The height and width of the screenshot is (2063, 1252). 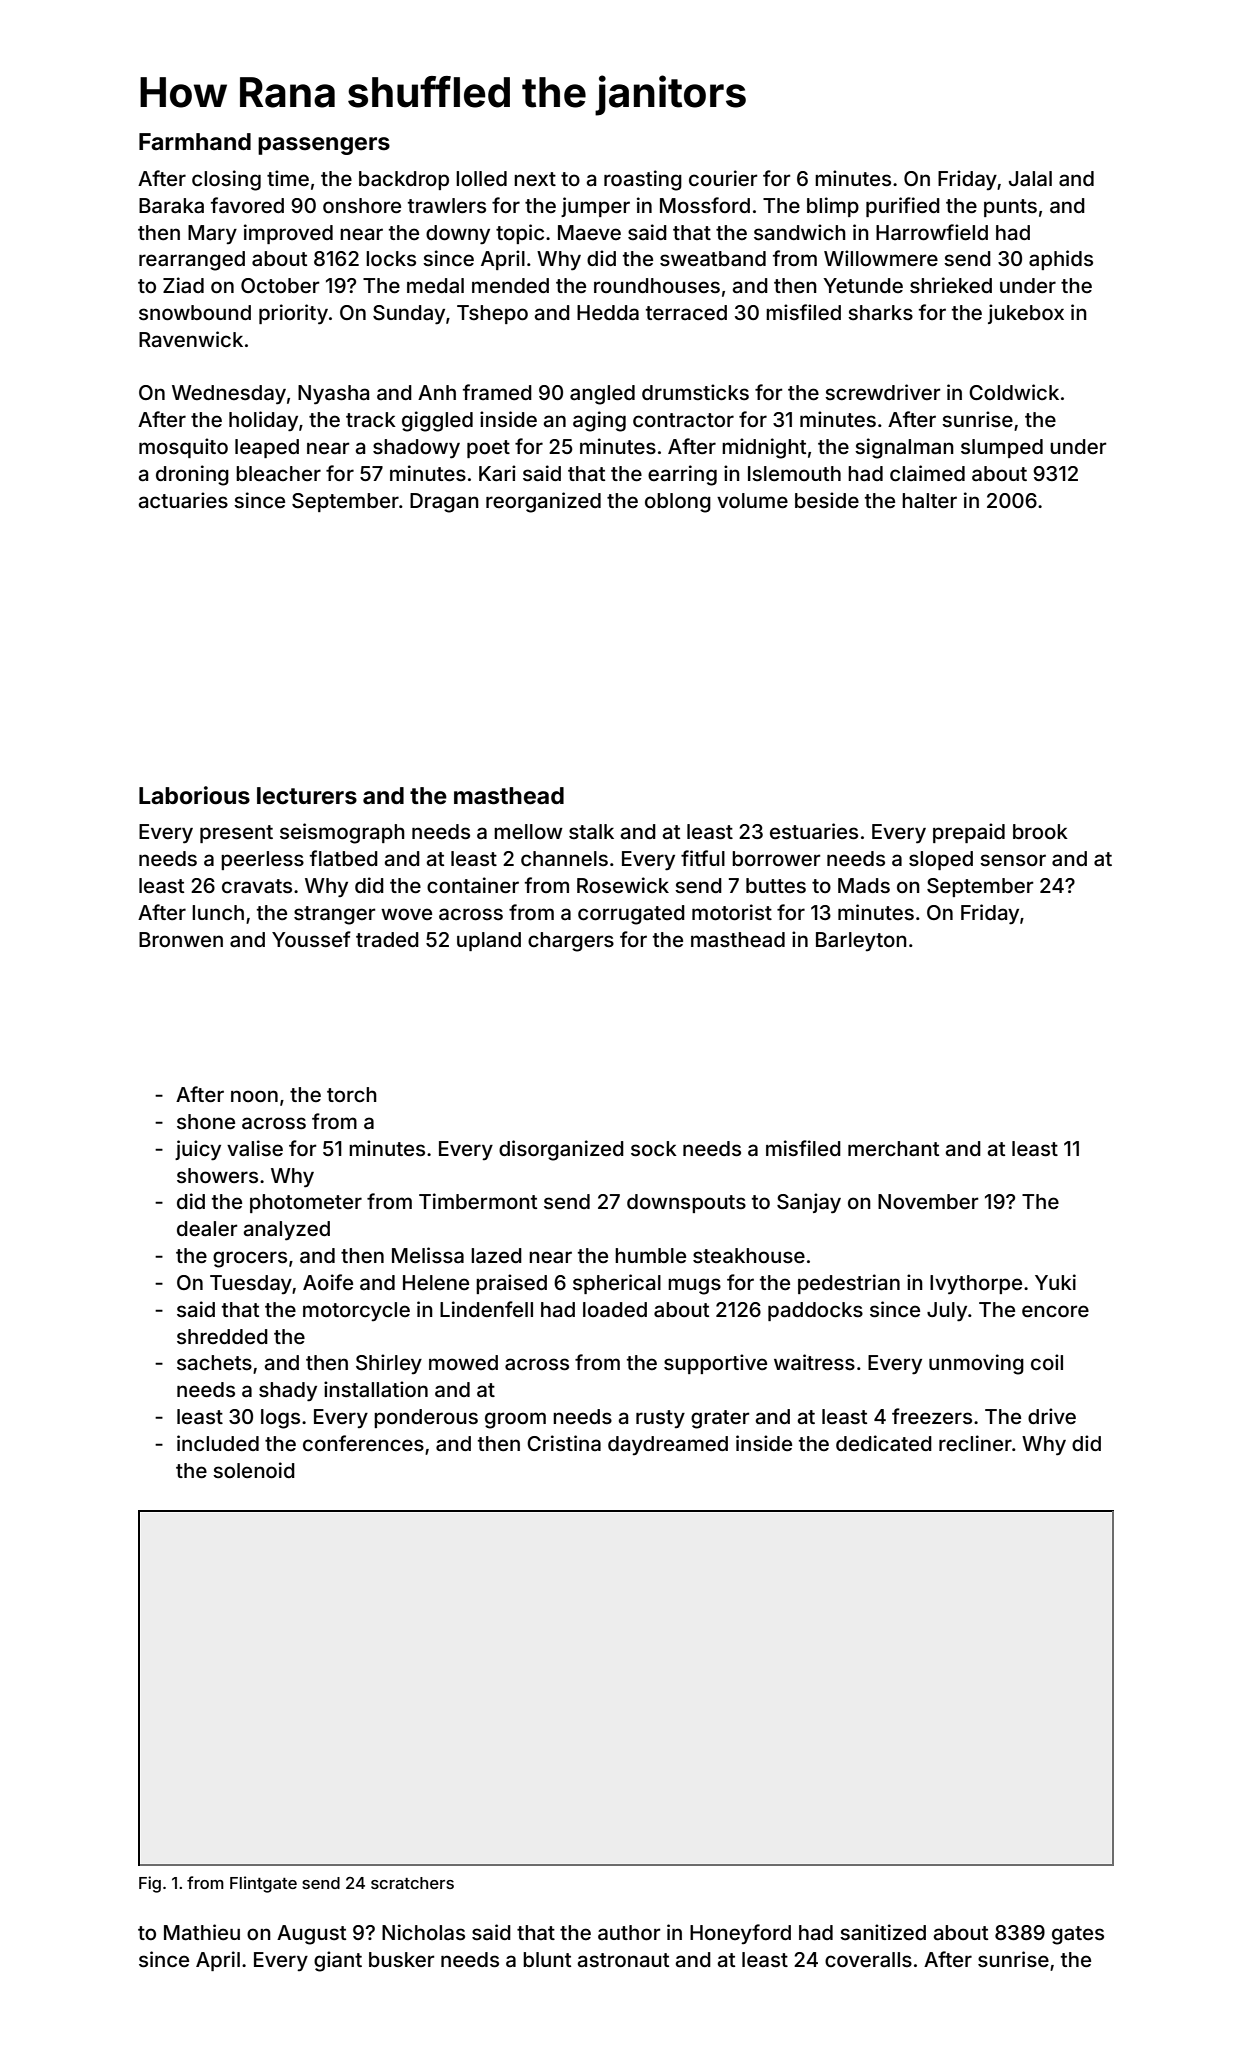 What do you see at coordinates (561, 1150) in the screenshot?
I see `disorganized` at bounding box center [561, 1150].
